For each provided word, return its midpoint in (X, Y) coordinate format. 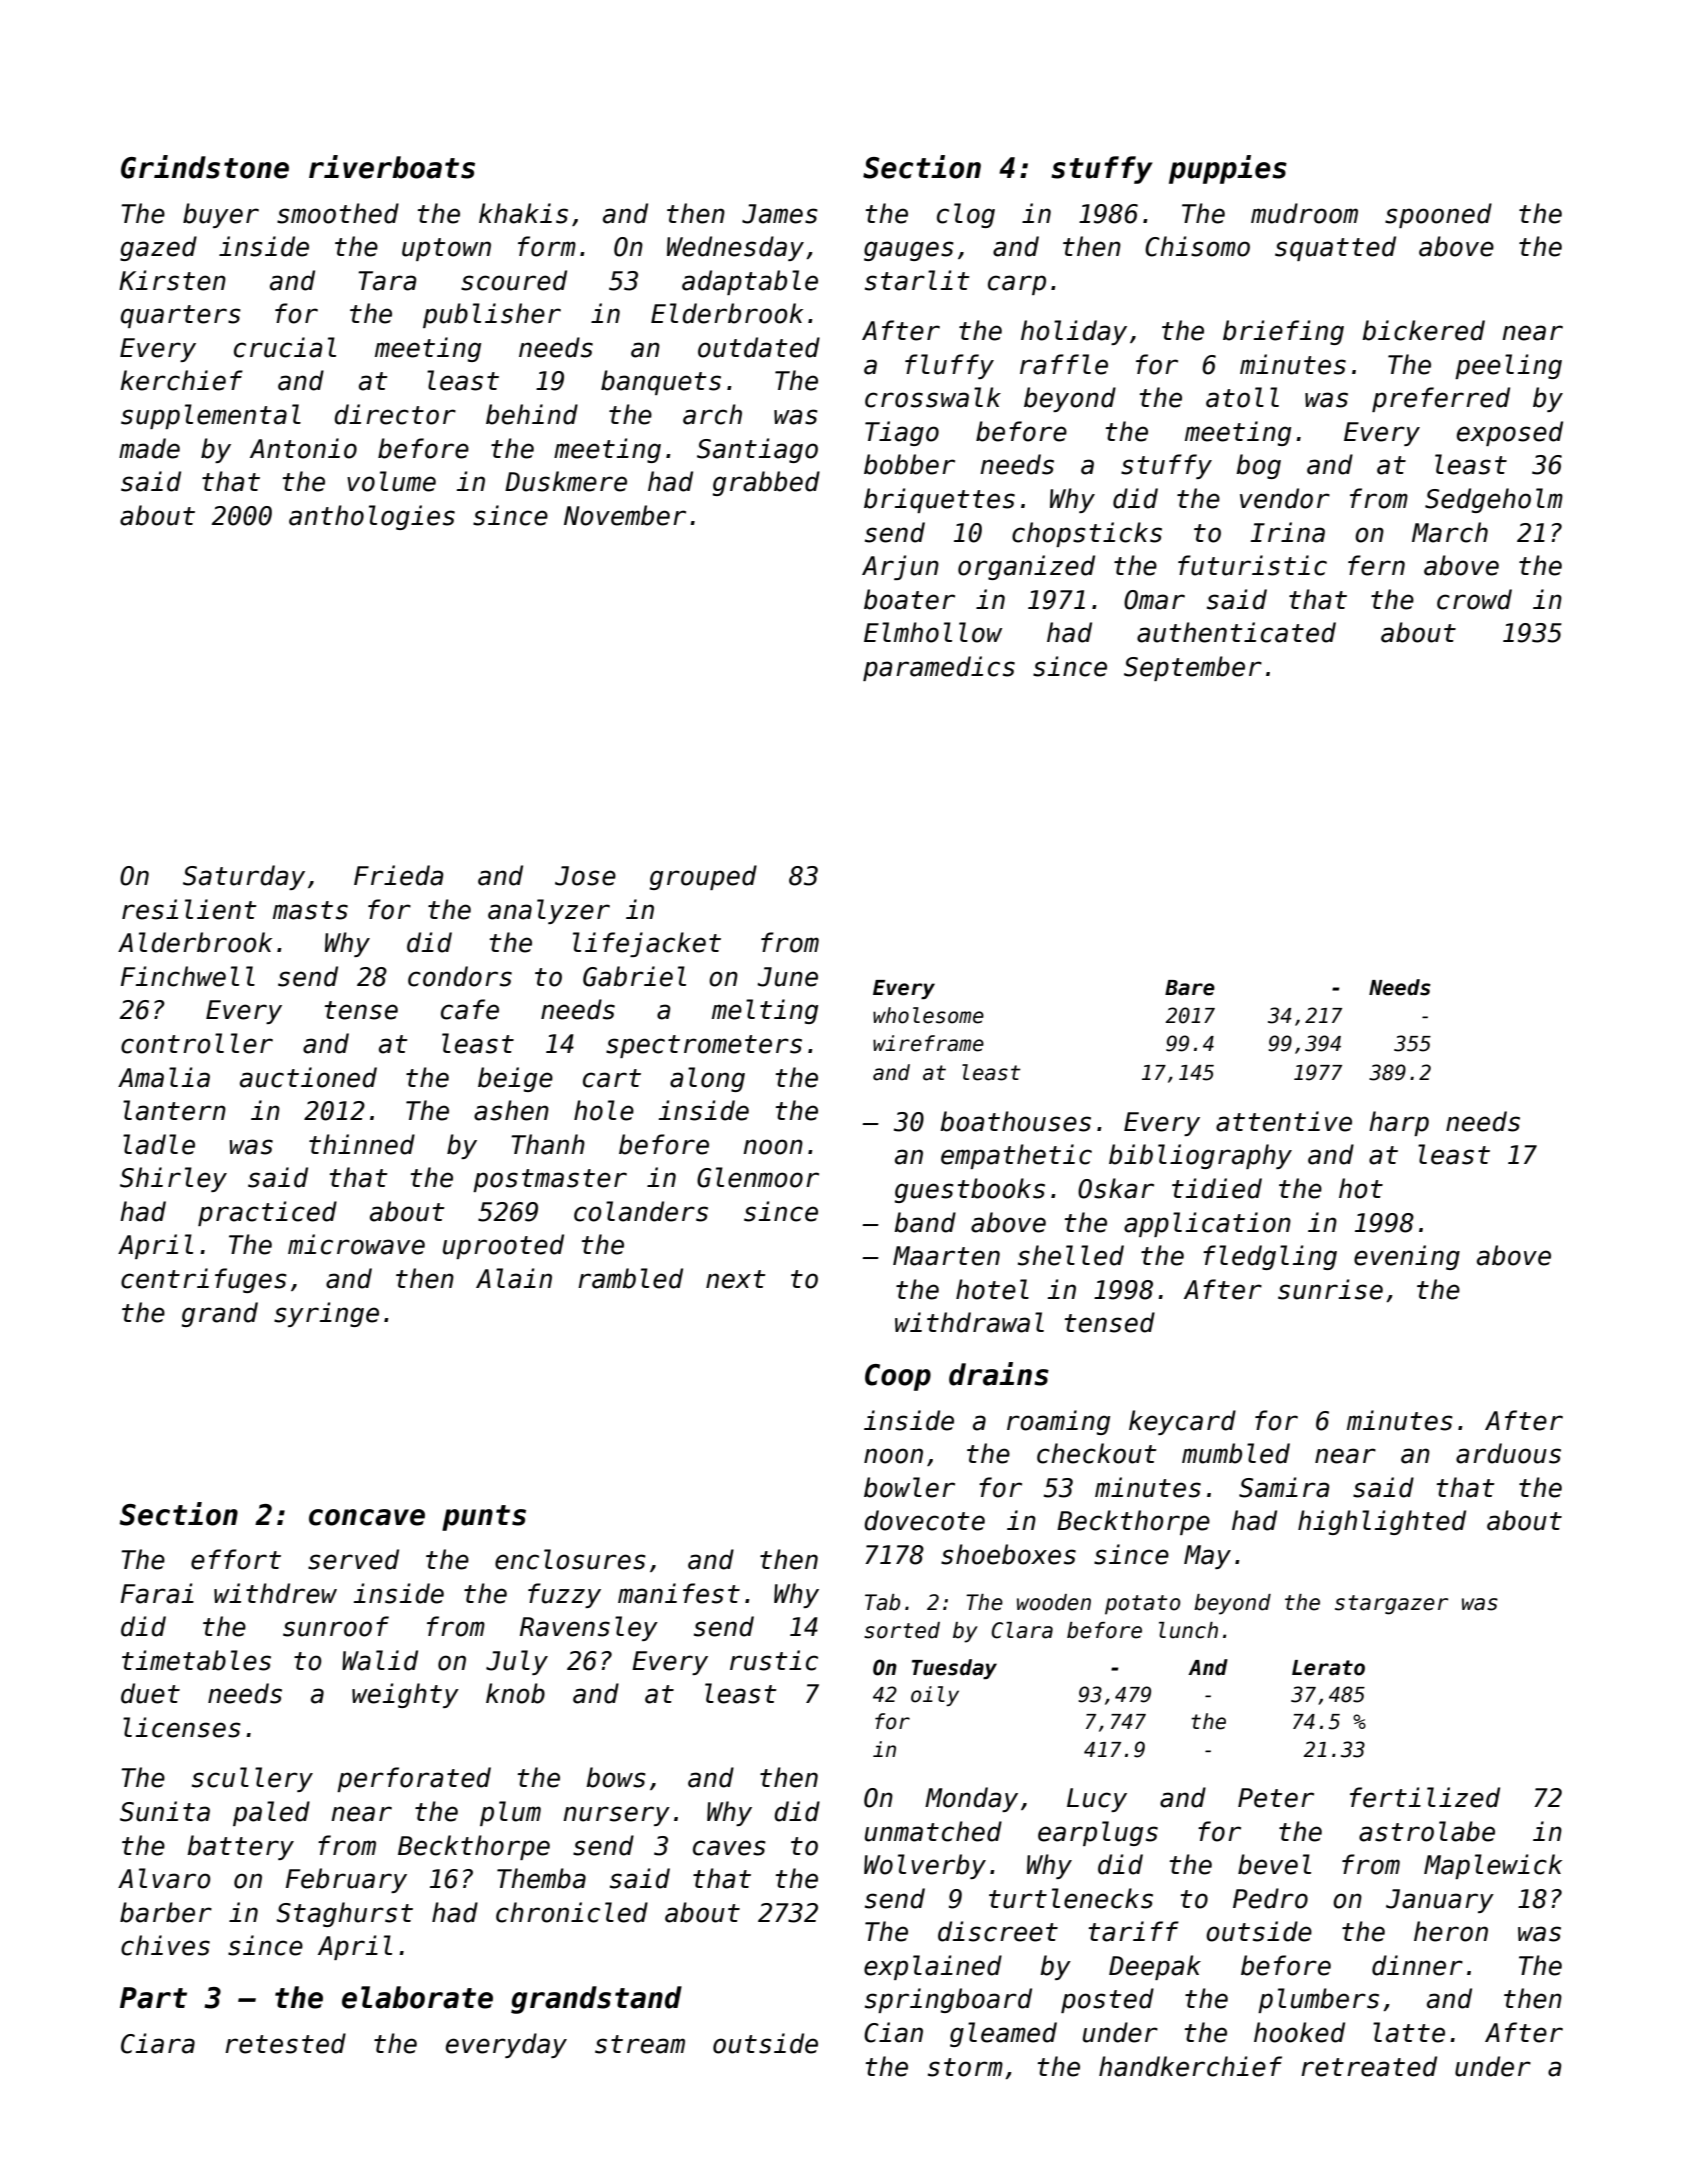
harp (1399, 1123)
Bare (1190, 988)
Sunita (165, 1811)
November (625, 515)
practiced (267, 1213)
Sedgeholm (1494, 500)
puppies (1228, 169)
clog (966, 215)
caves (729, 1848)
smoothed (338, 213)
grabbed (766, 483)
